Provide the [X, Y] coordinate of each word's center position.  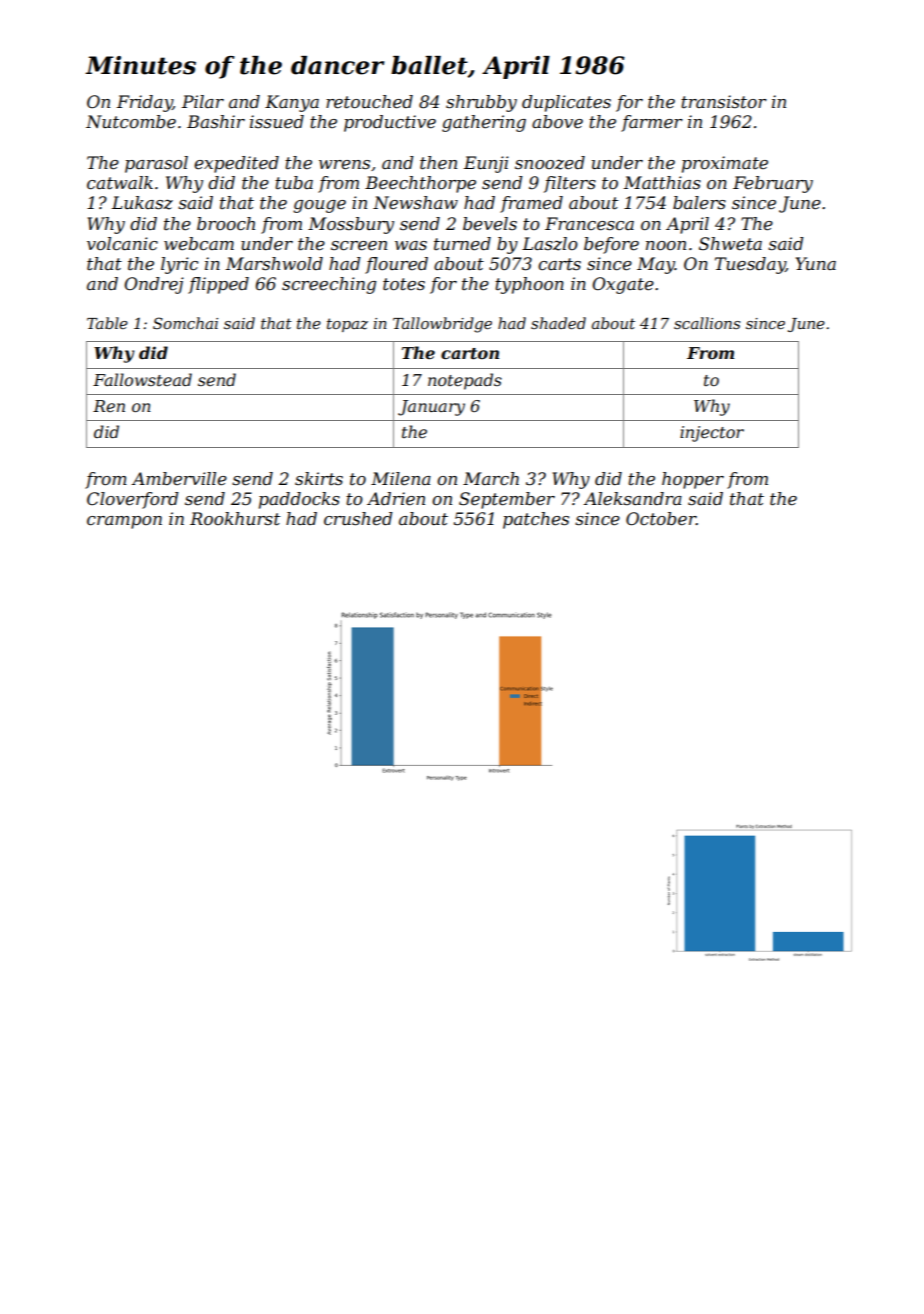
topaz [347, 325]
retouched [369, 102]
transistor [724, 102]
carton [470, 354]
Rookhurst [235, 519]
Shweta [730, 243]
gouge [319, 206]
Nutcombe [131, 122]
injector [712, 434]
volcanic [122, 244]
